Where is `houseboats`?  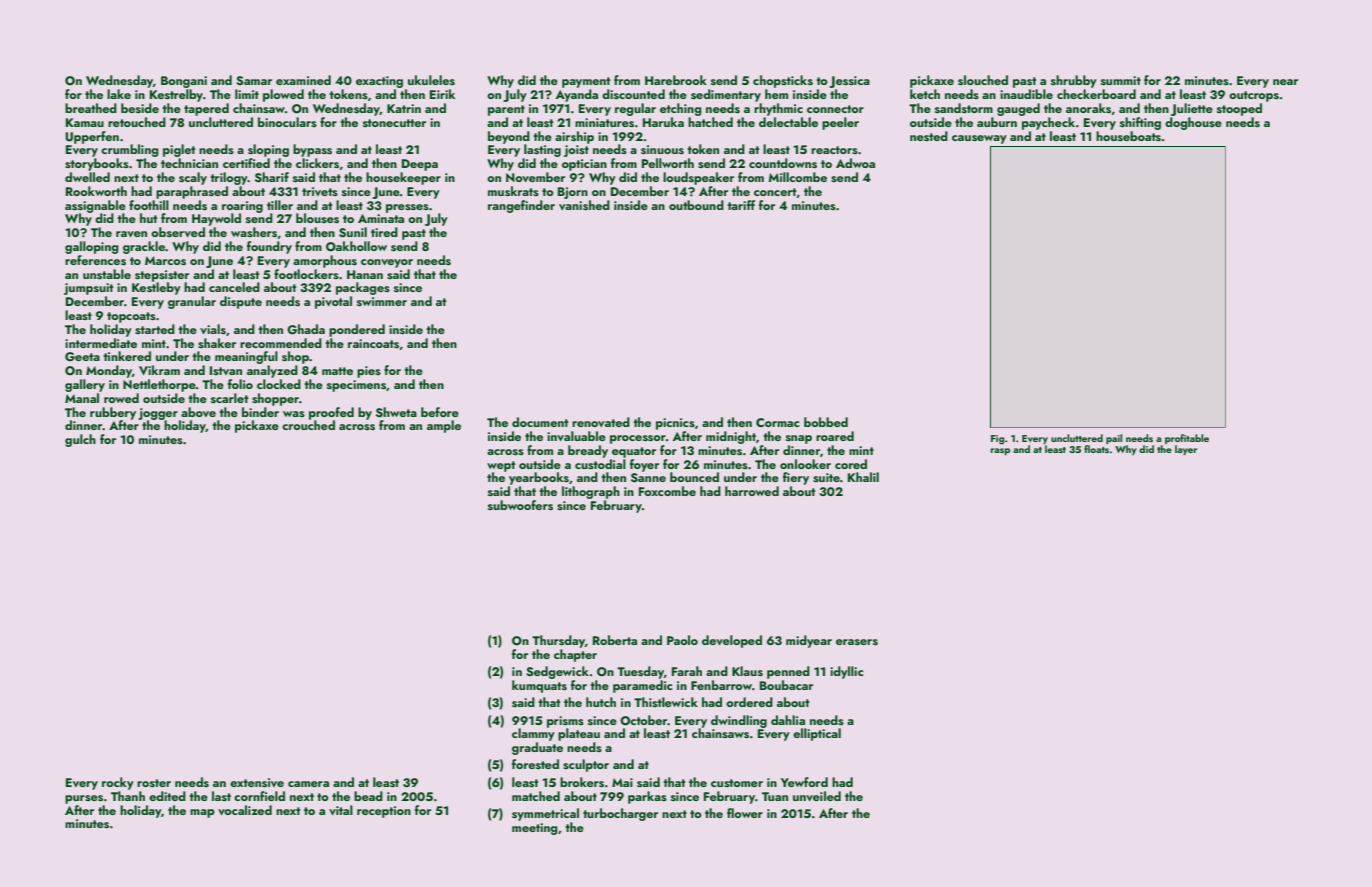
houseboats is located at coordinates (1128, 136).
